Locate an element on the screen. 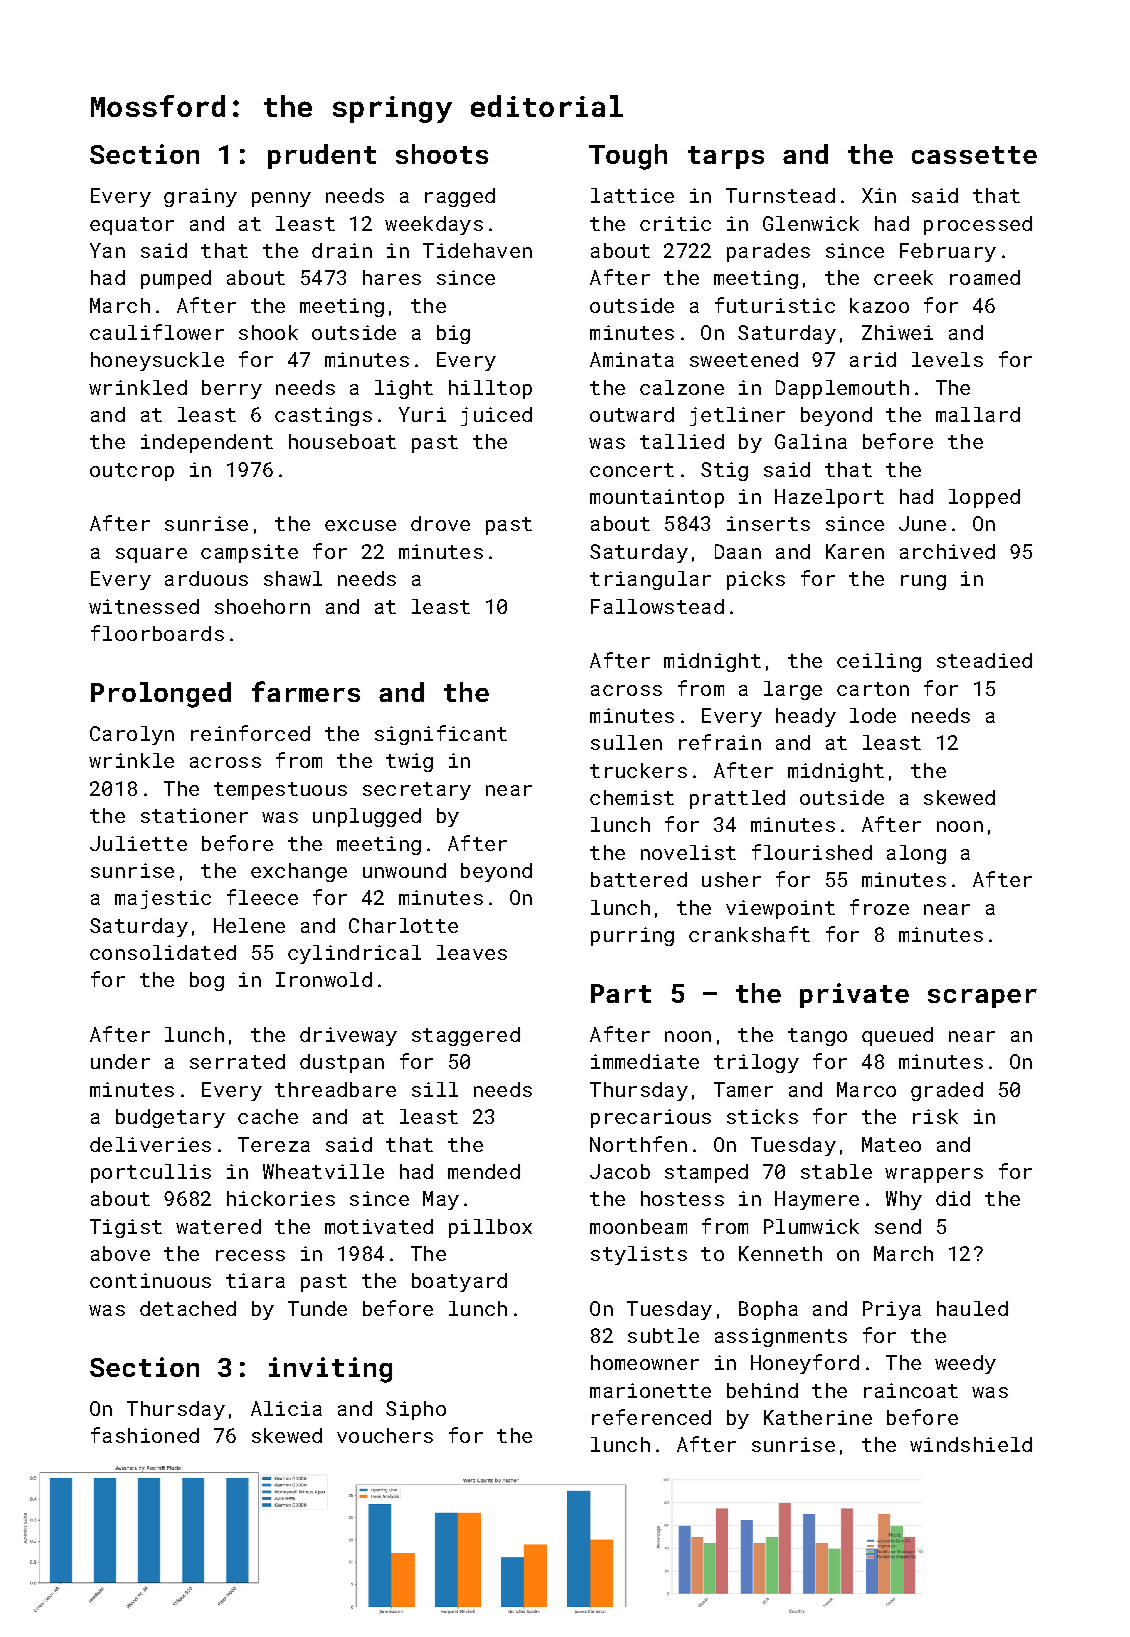  Dapplemouth is located at coordinates (842, 389).
